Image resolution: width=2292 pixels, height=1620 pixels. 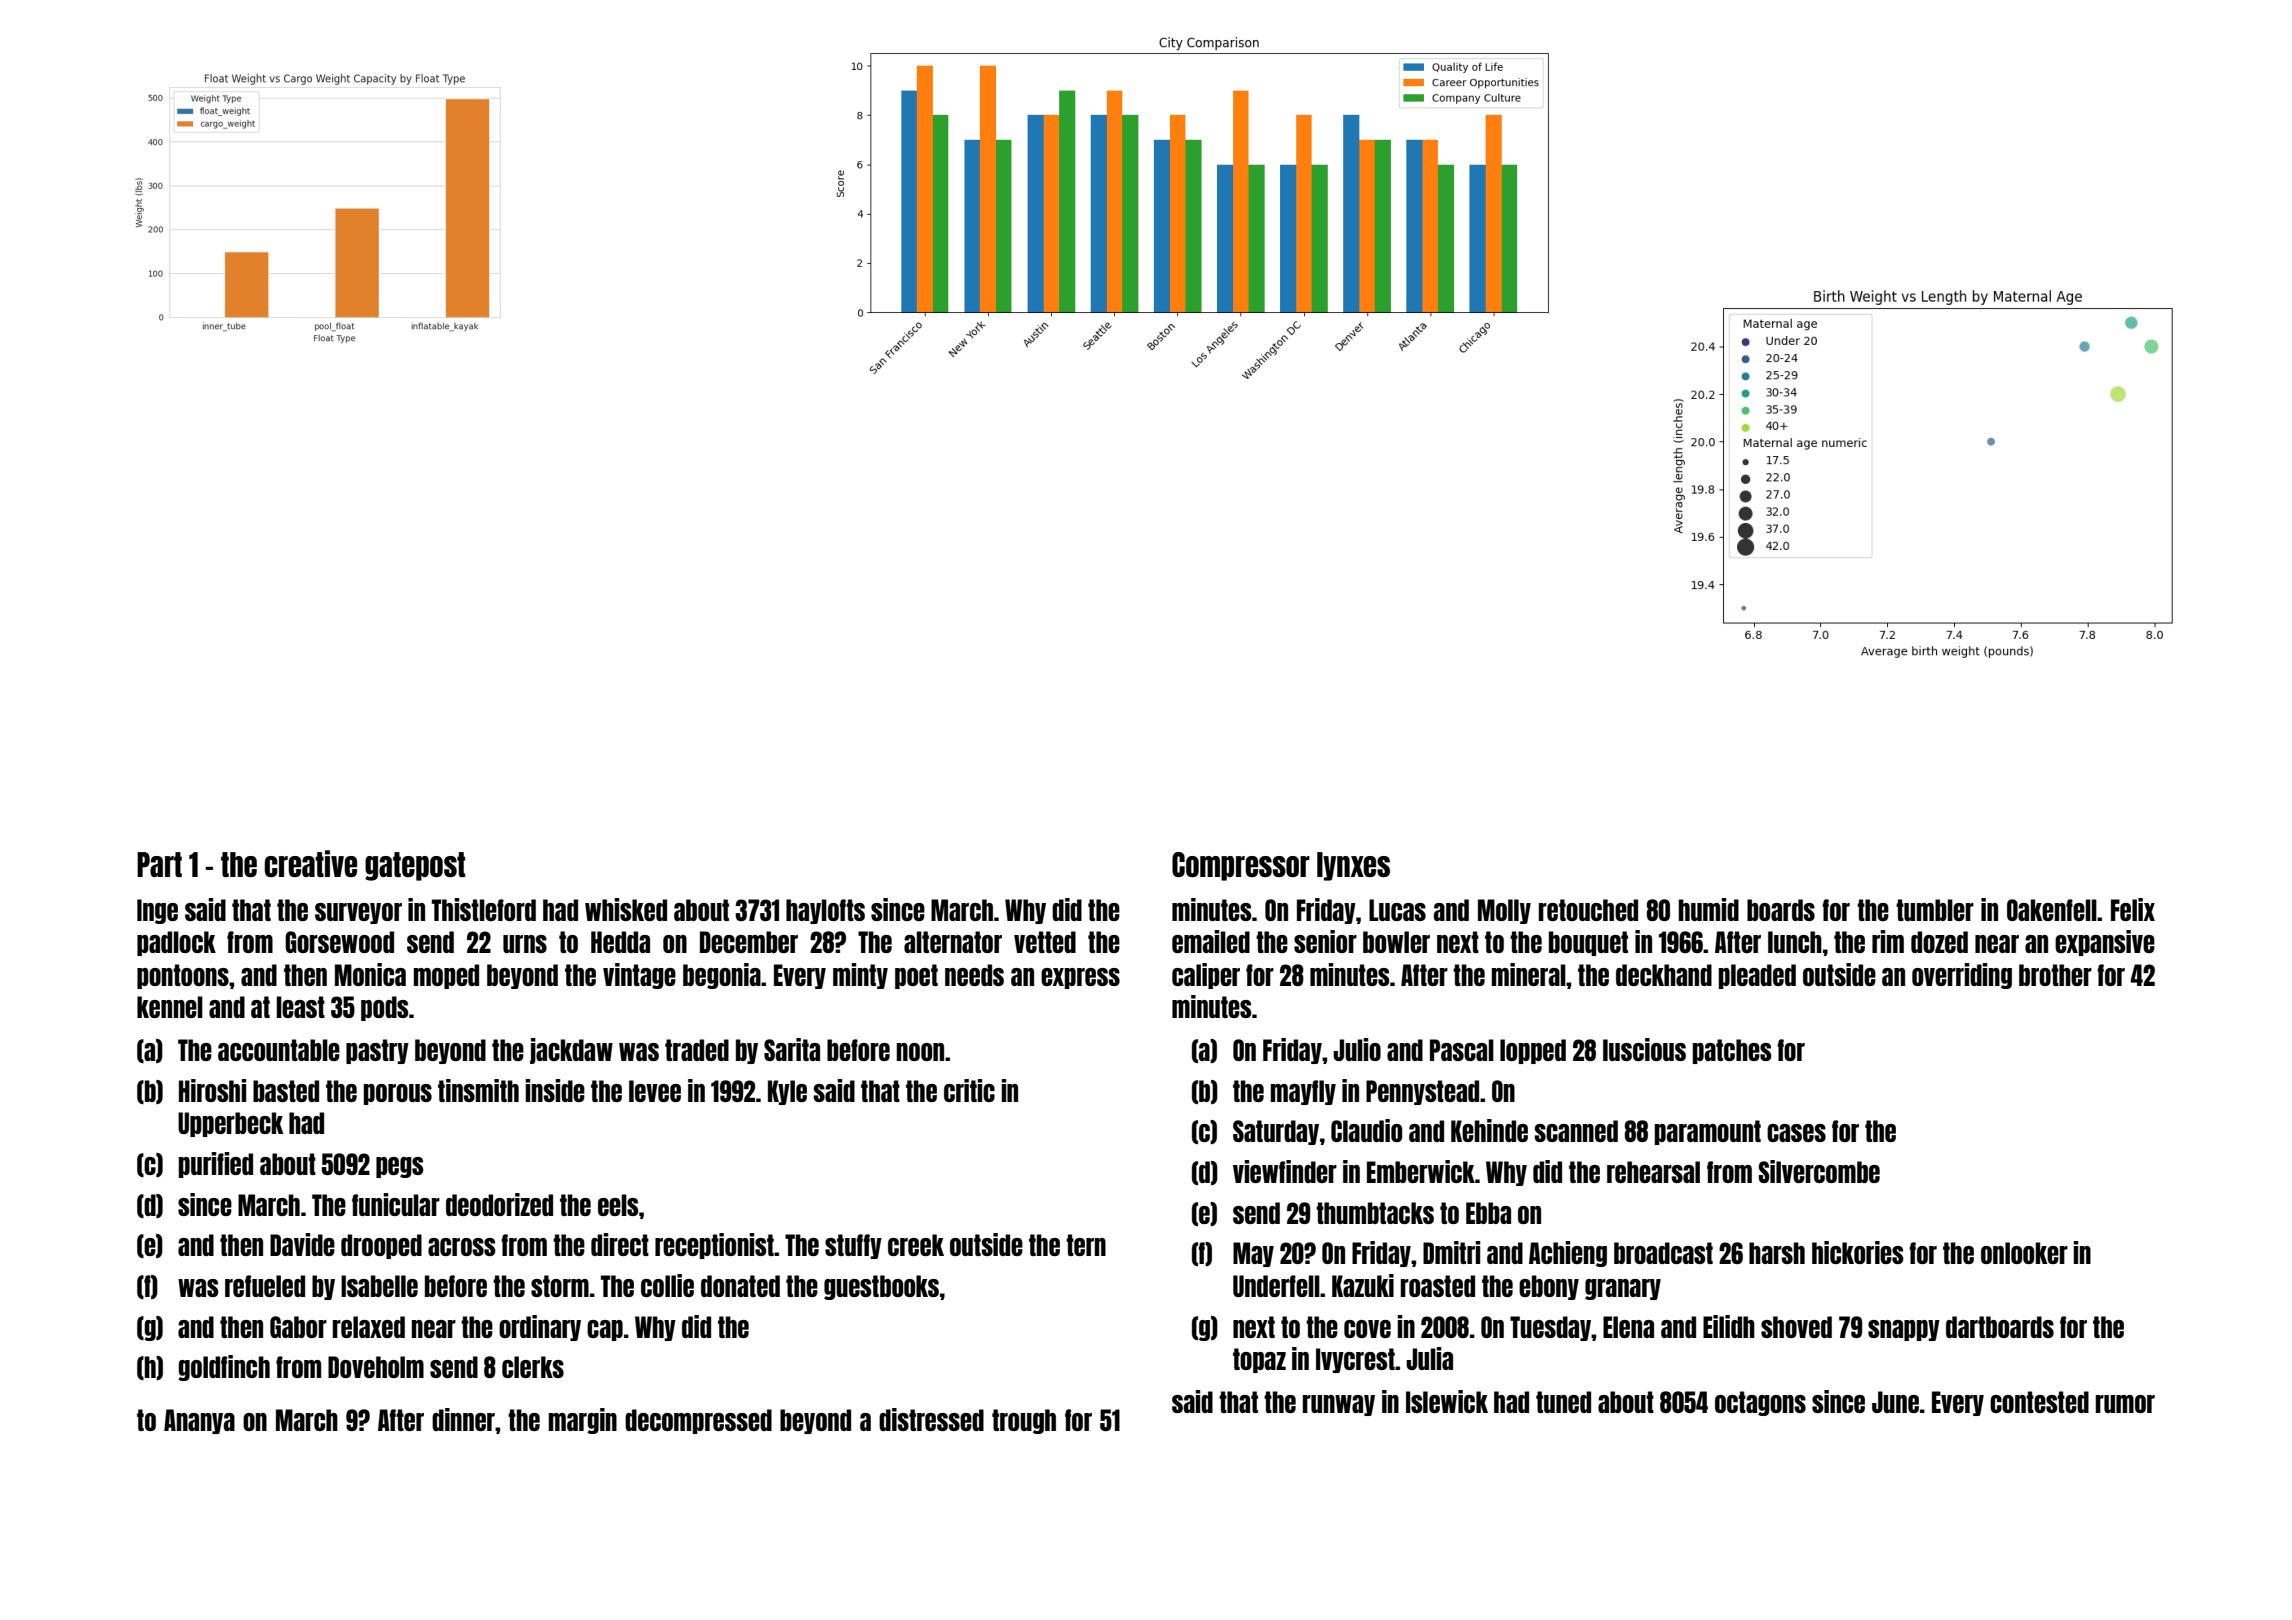 I want to click on pods, so click(x=384, y=1008).
